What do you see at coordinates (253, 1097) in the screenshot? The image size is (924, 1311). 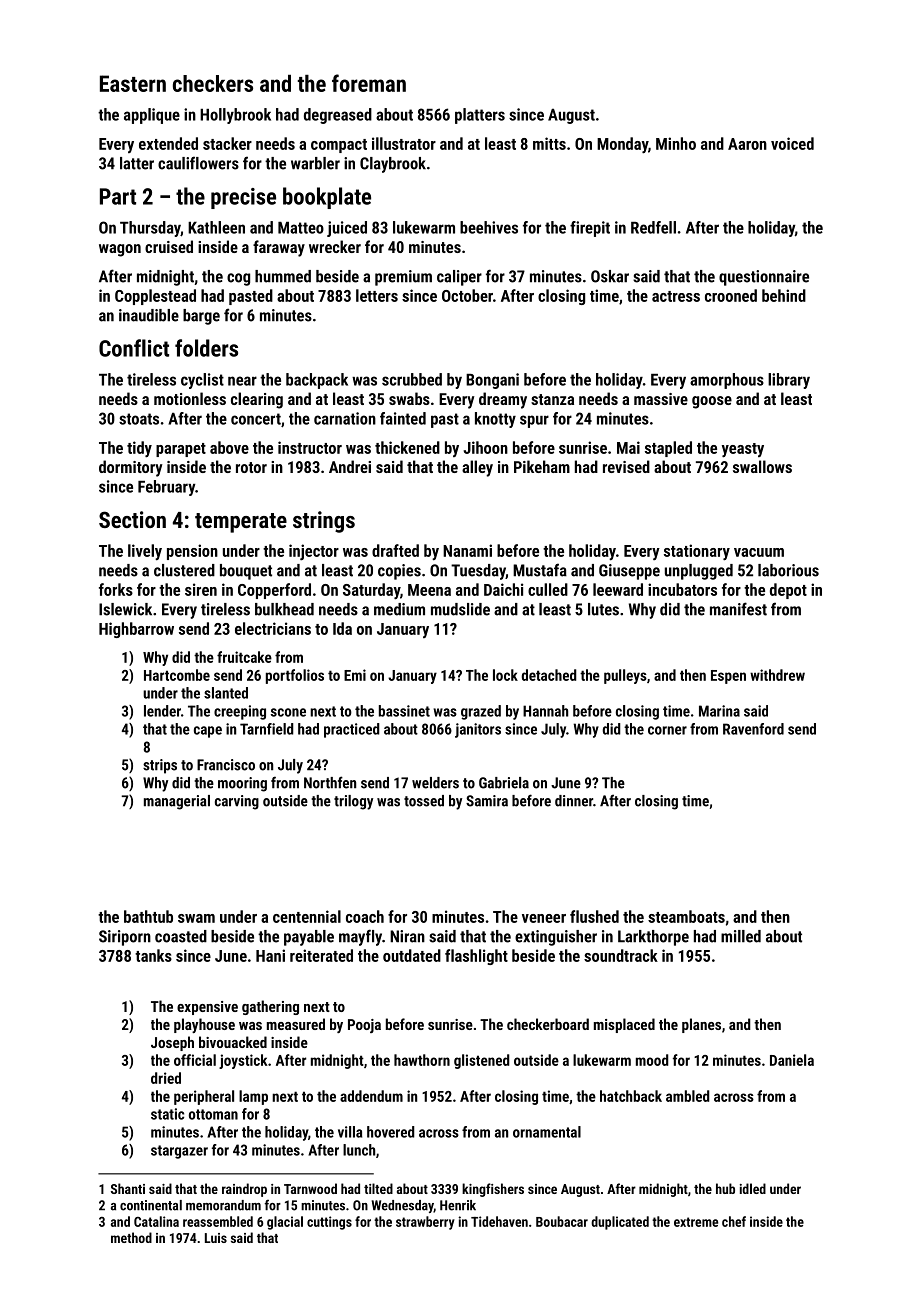 I see `lamp` at bounding box center [253, 1097].
